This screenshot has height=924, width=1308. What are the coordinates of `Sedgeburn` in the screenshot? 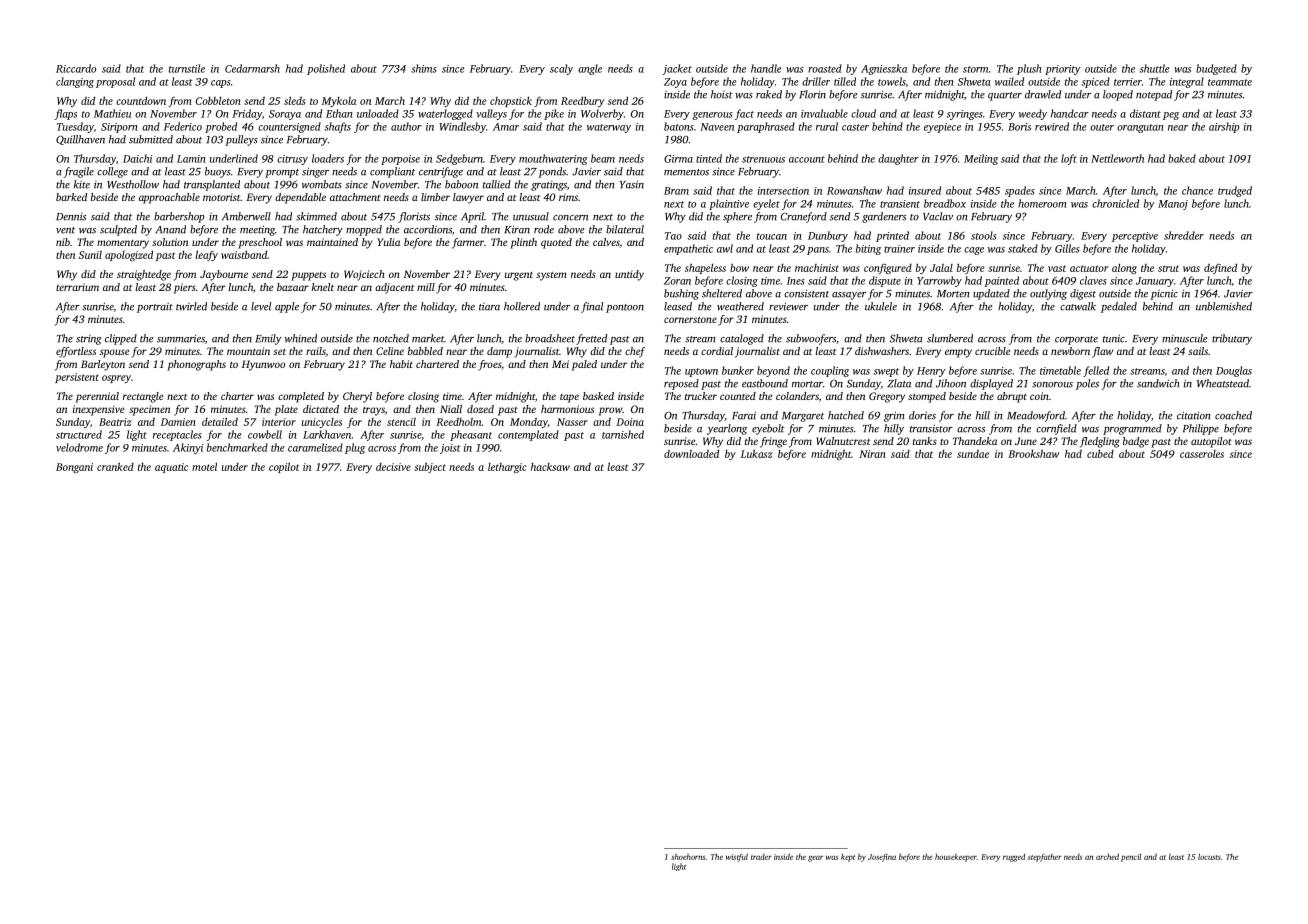 It's located at (459, 159).
